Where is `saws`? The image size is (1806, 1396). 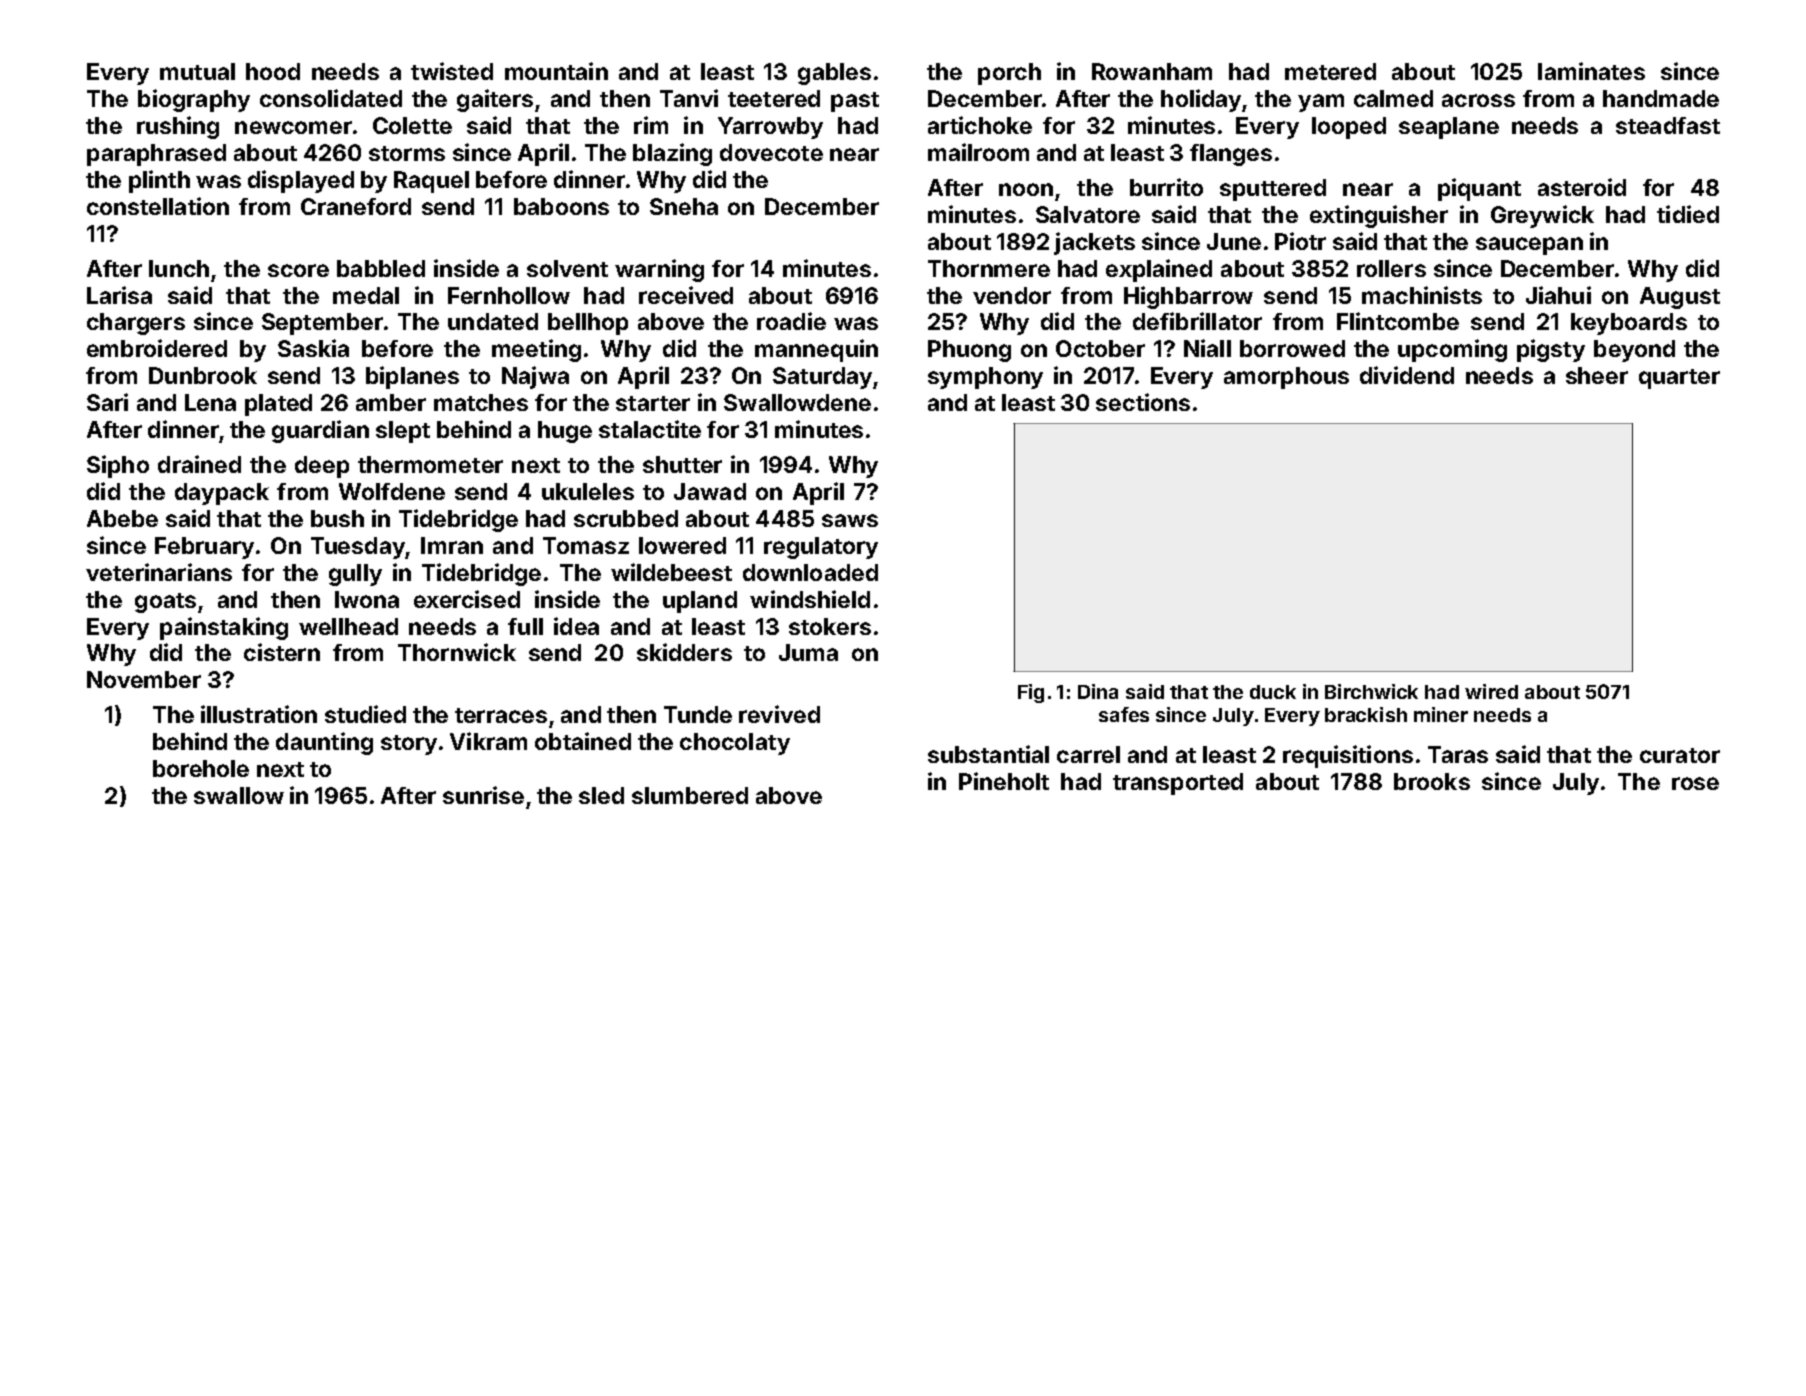
saws is located at coordinates (850, 520).
